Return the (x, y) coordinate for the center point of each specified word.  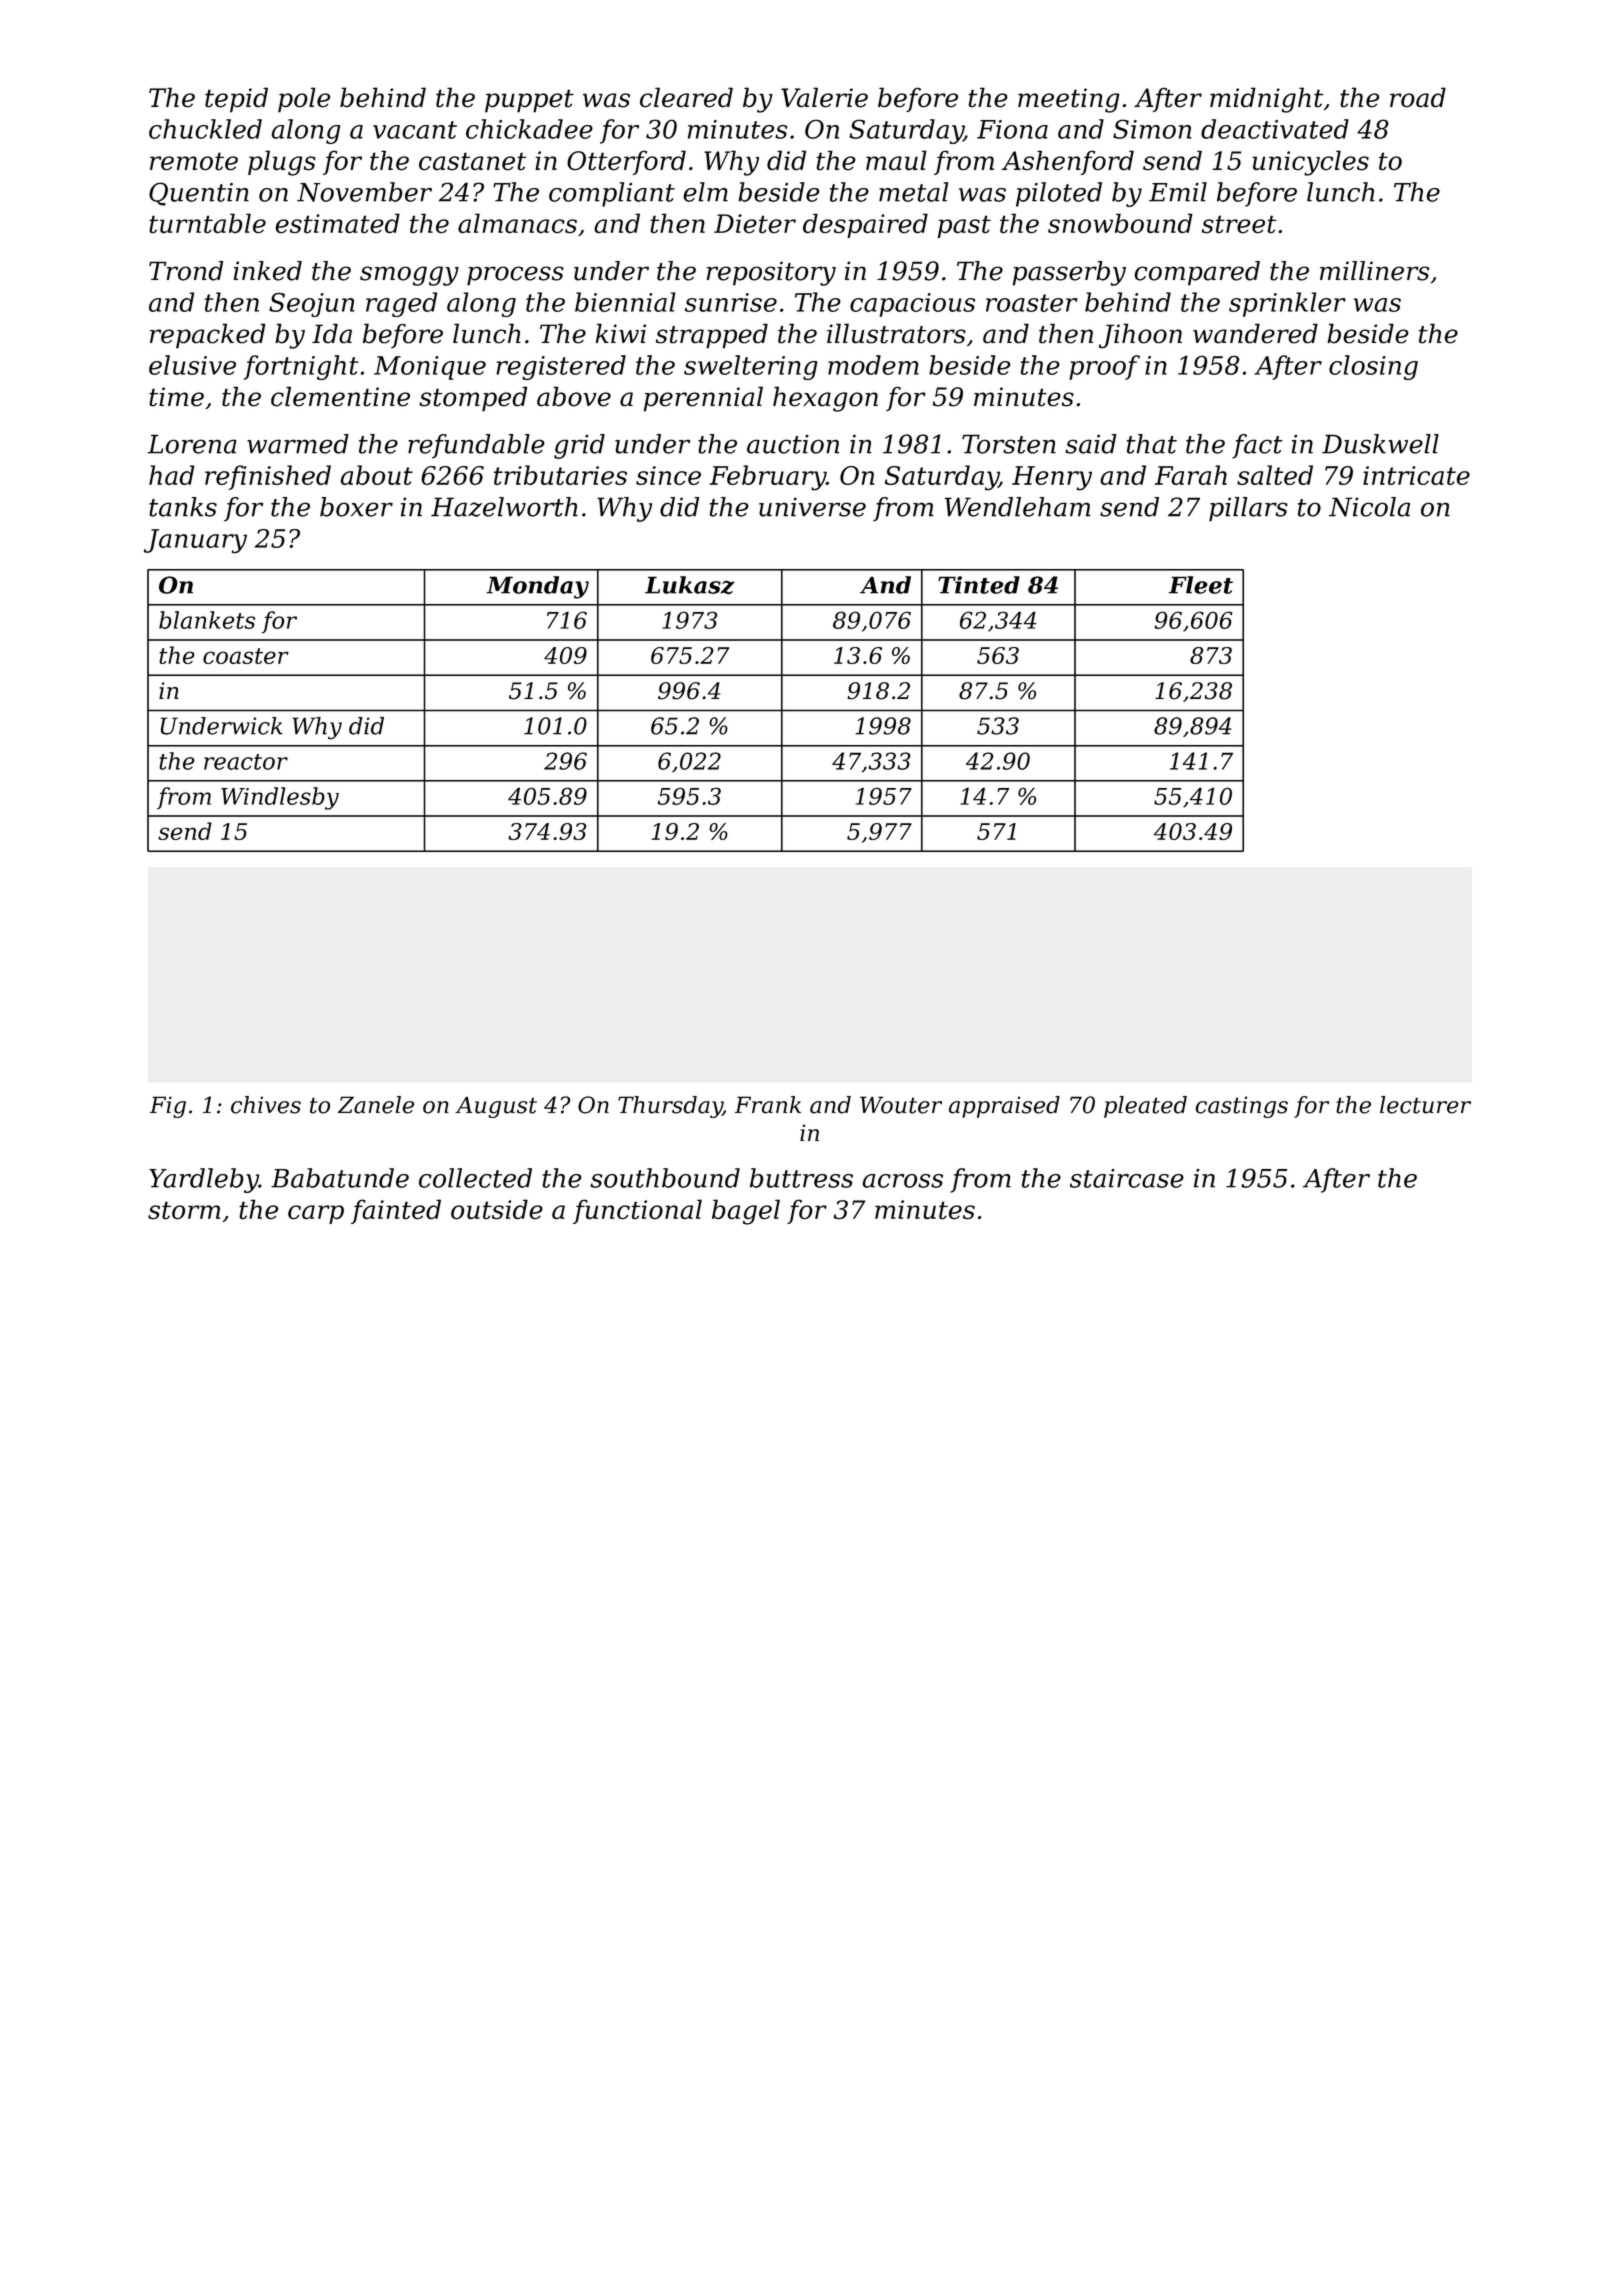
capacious (912, 305)
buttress (801, 1178)
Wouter (901, 1105)
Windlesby (280, 798)
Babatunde (340, 1178)
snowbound (1120, 223)
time (176, 397)
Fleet (1201, 585)
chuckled (205, 129)
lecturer (1425, 1105)
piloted (1059, 194)
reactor (246, 762)
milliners (1374, 271)
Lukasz (689, 585)
